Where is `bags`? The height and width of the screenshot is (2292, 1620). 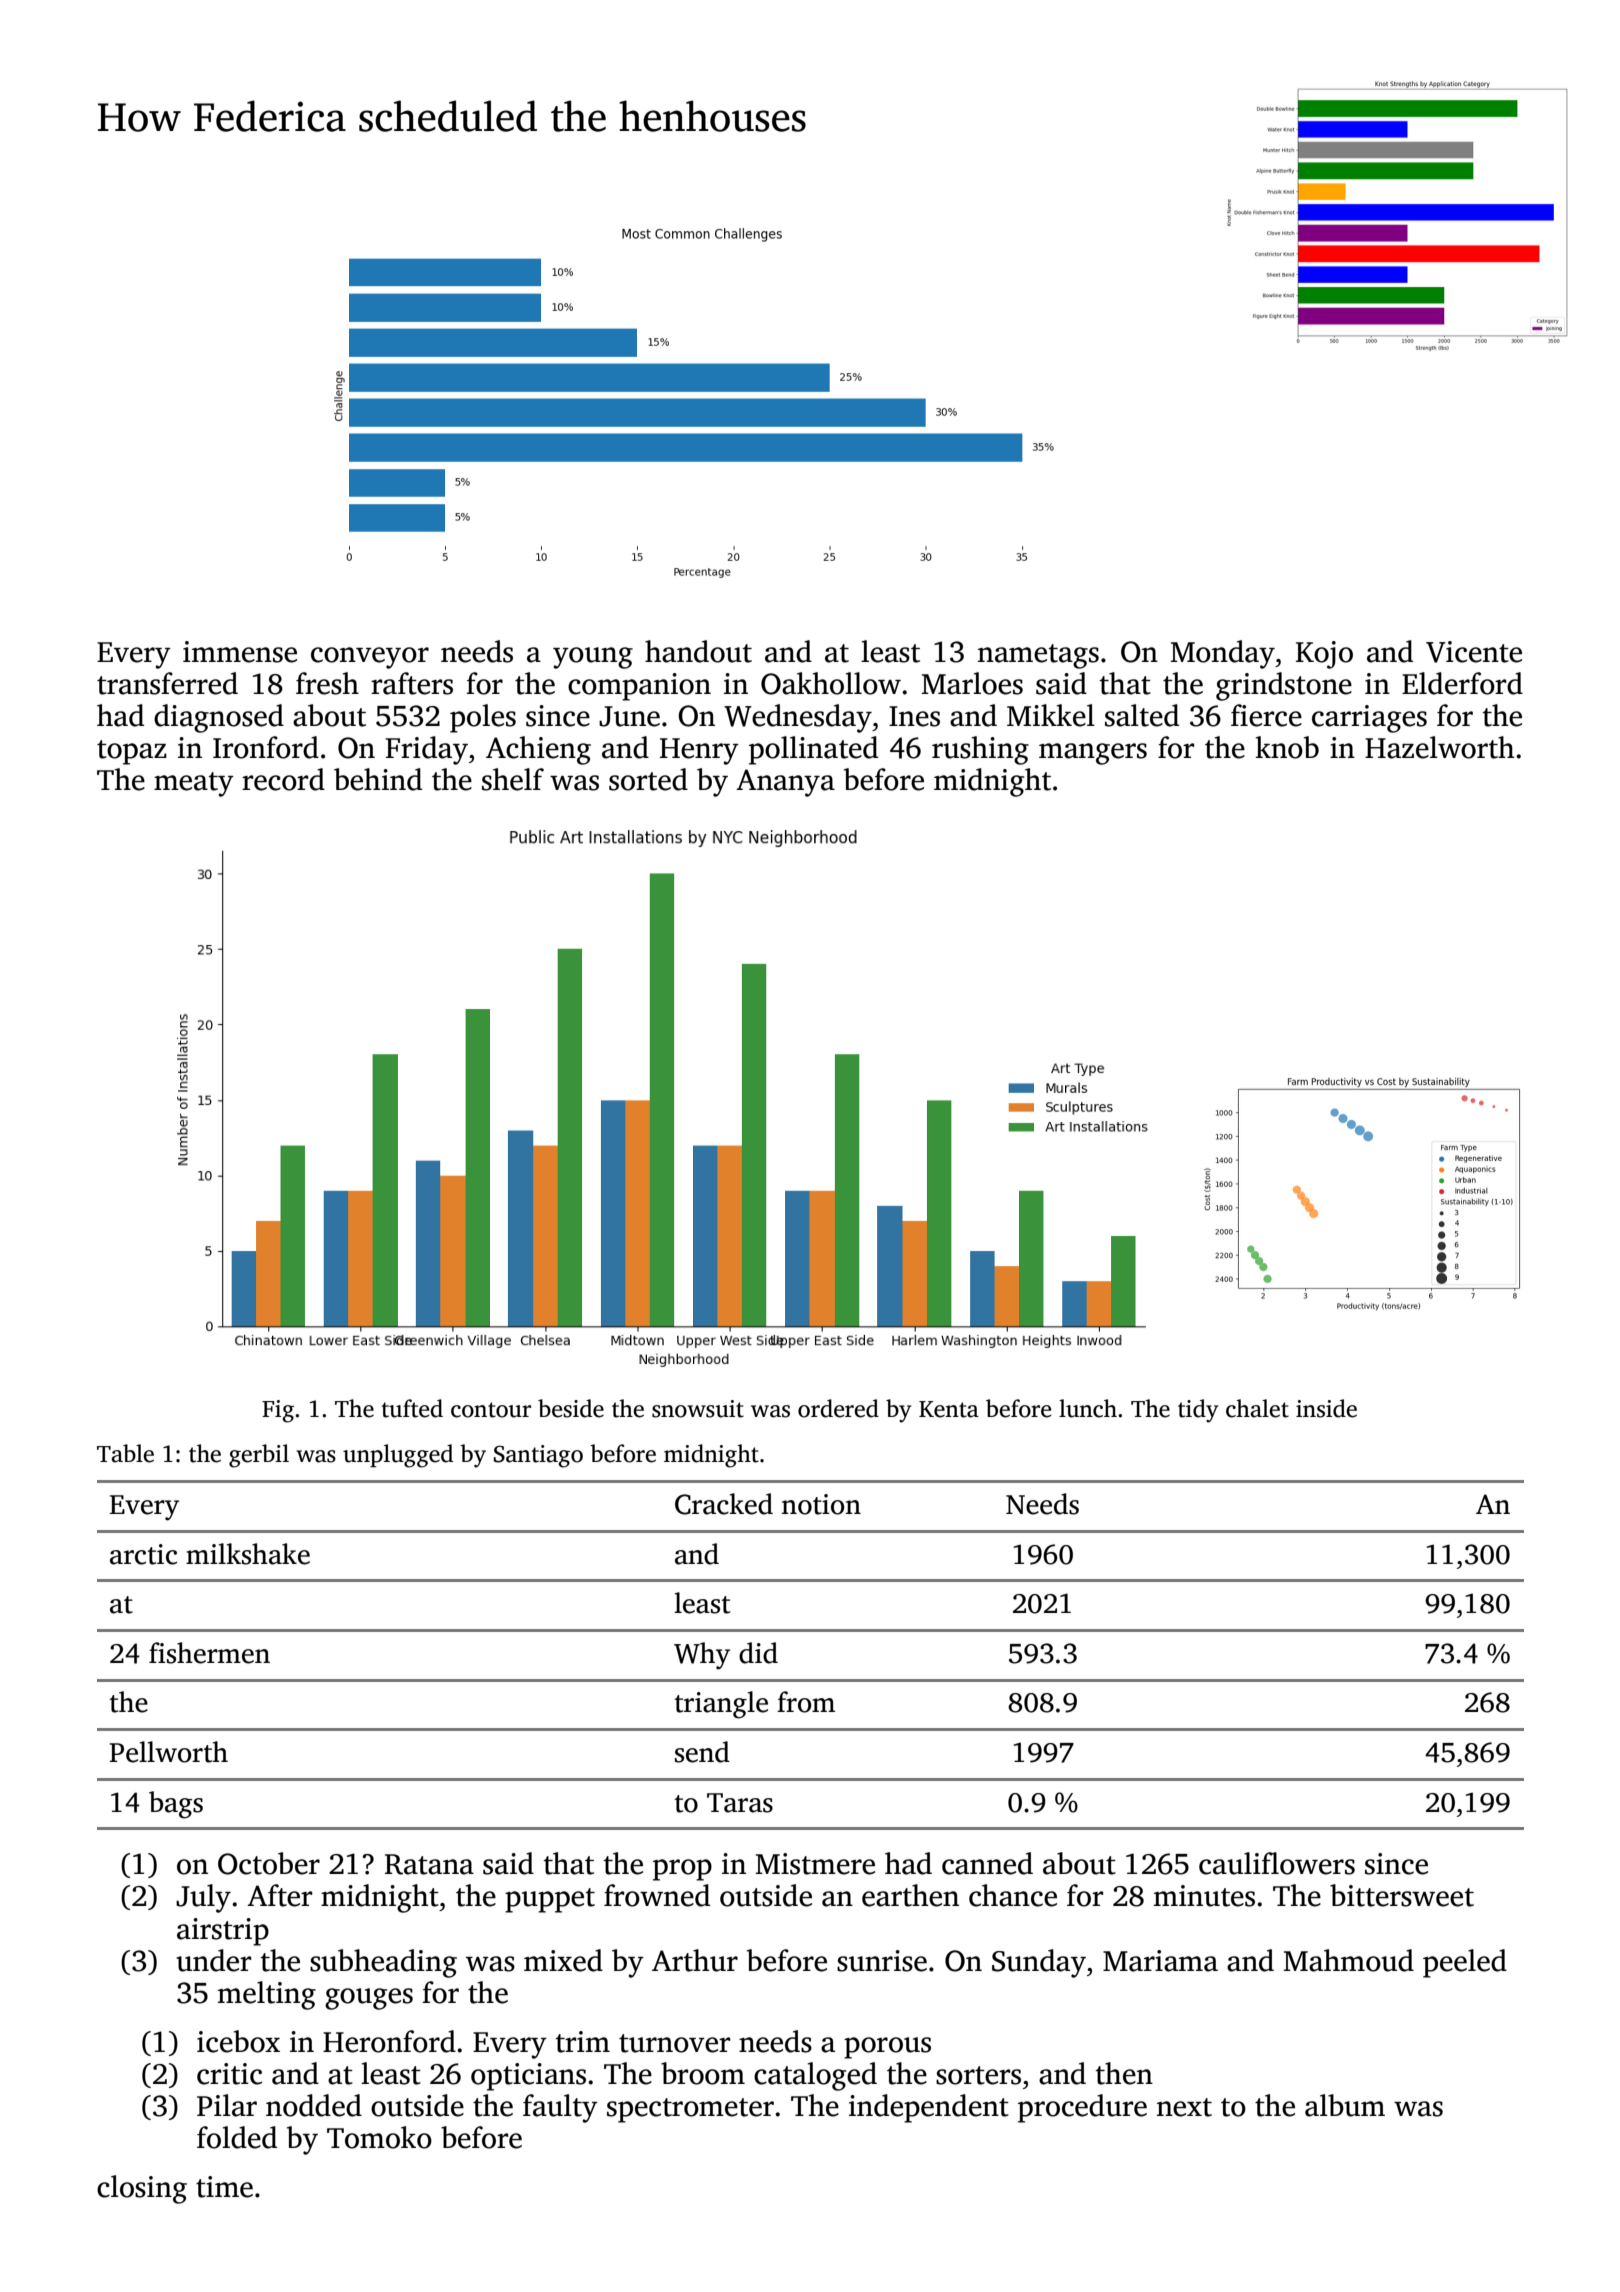
bags is located at coordinates (176, 1805).
